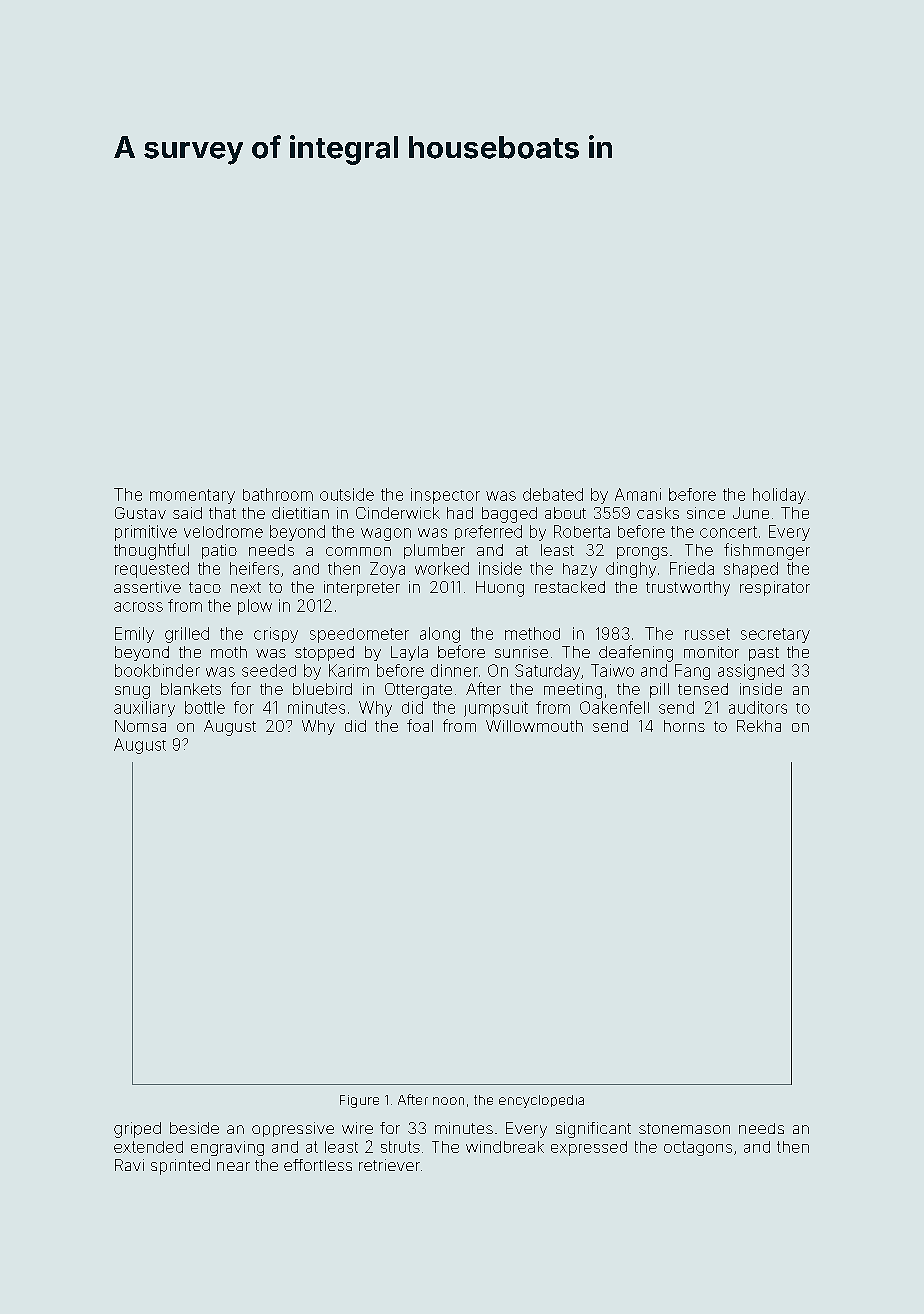  I want to click on momentary, so click(192, 496).
